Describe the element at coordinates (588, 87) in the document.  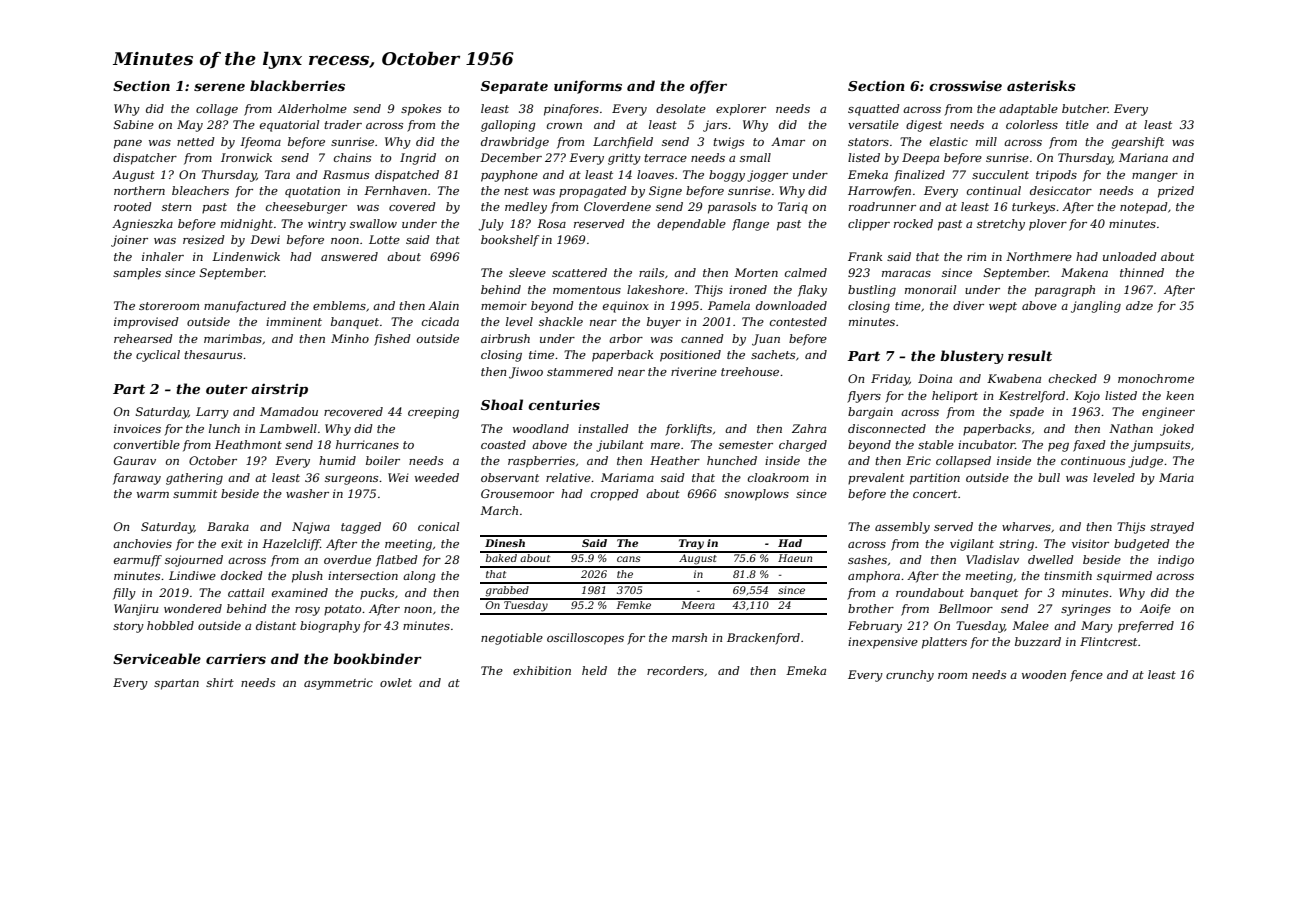
I see `uniforms` at that location.
